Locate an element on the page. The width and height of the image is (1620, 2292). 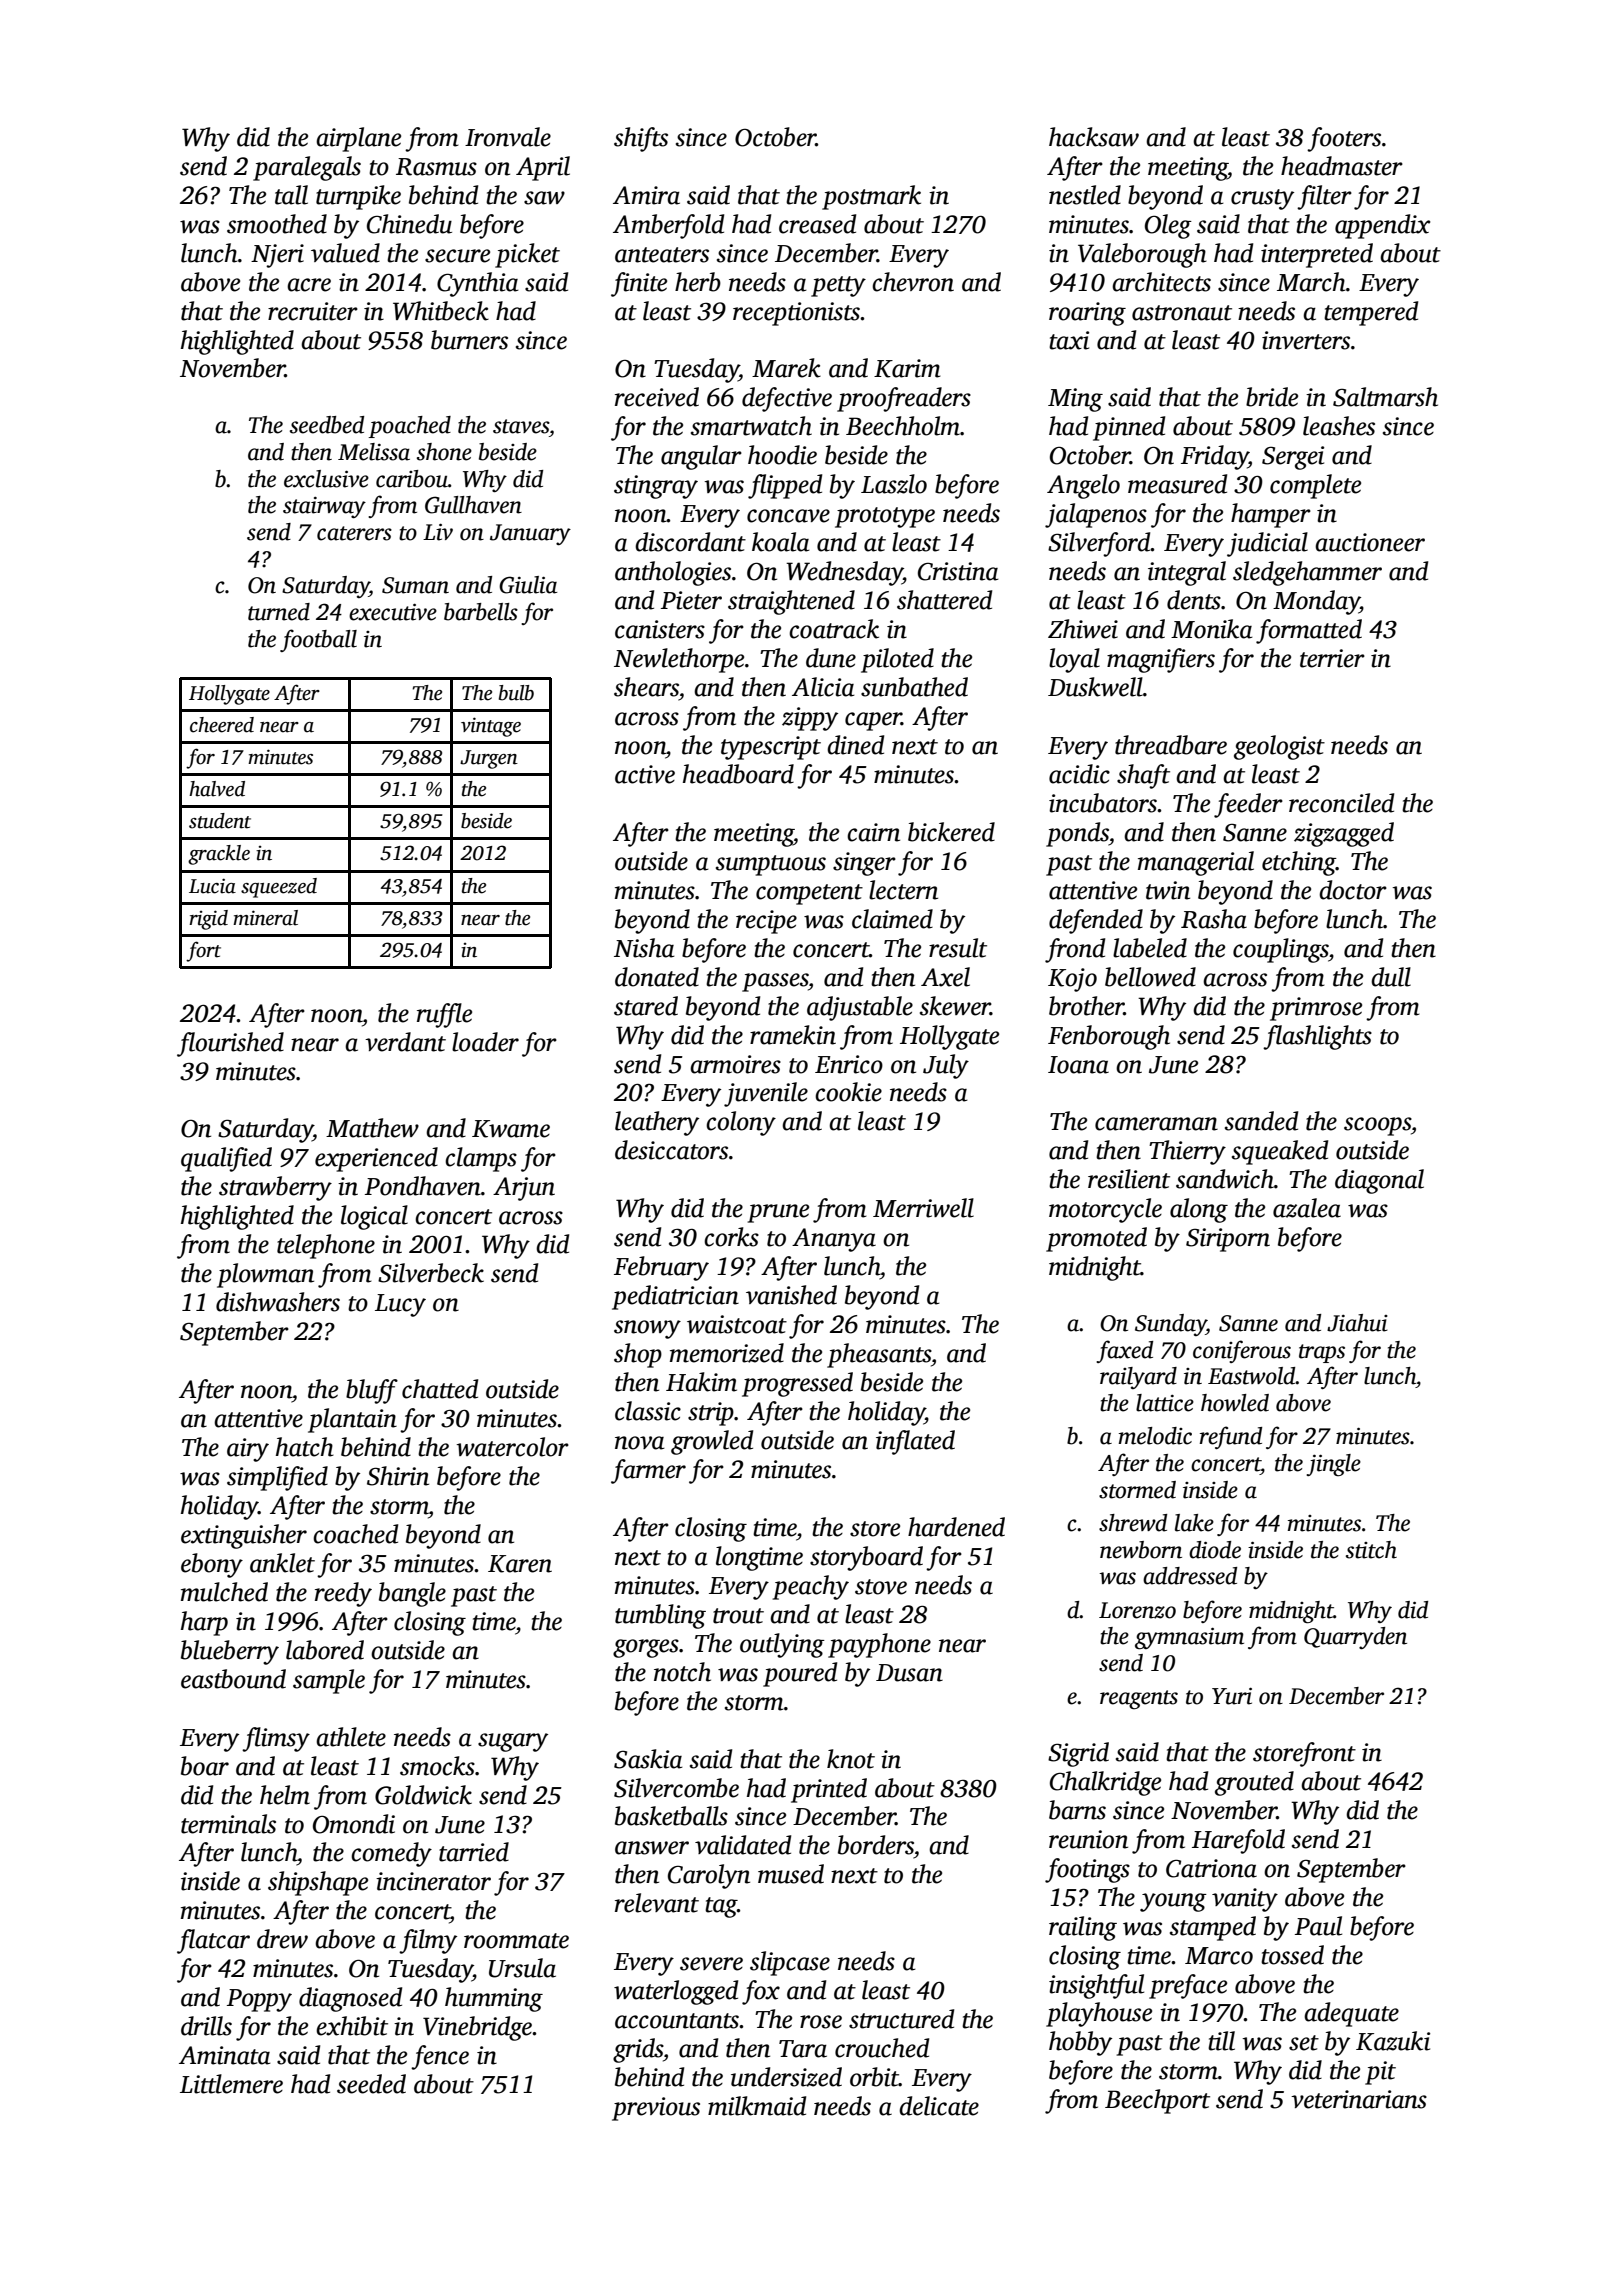
Jiahui is located at coordinates (1357, 1323).
